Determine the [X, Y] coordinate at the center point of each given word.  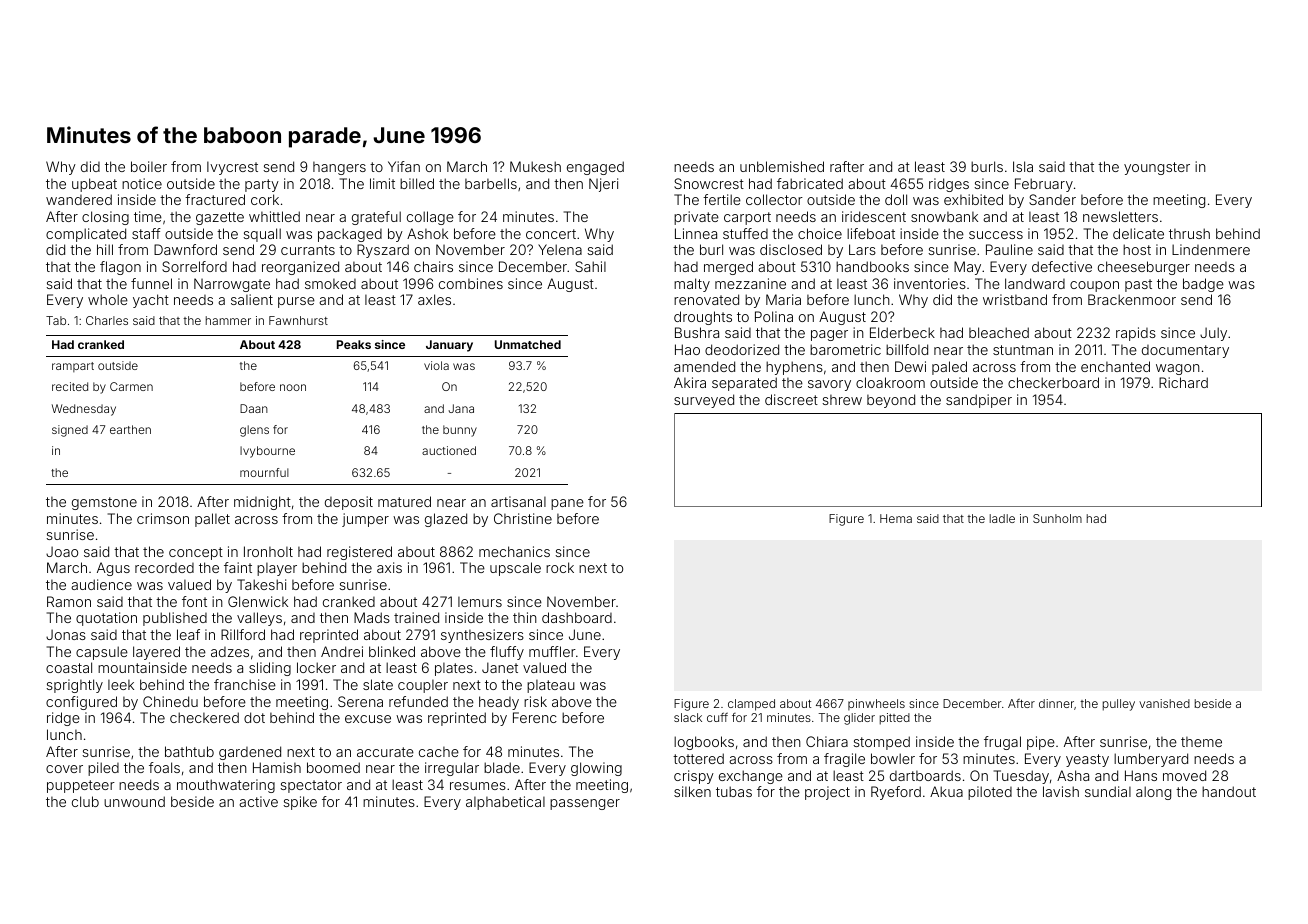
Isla [1023, 166]
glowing [596, 769]
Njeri [603, 185]
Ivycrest [232, 168]
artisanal [518, 501]
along [1153, 793]
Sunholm [1057, 518]
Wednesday [84, 410]
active [258, 801]
